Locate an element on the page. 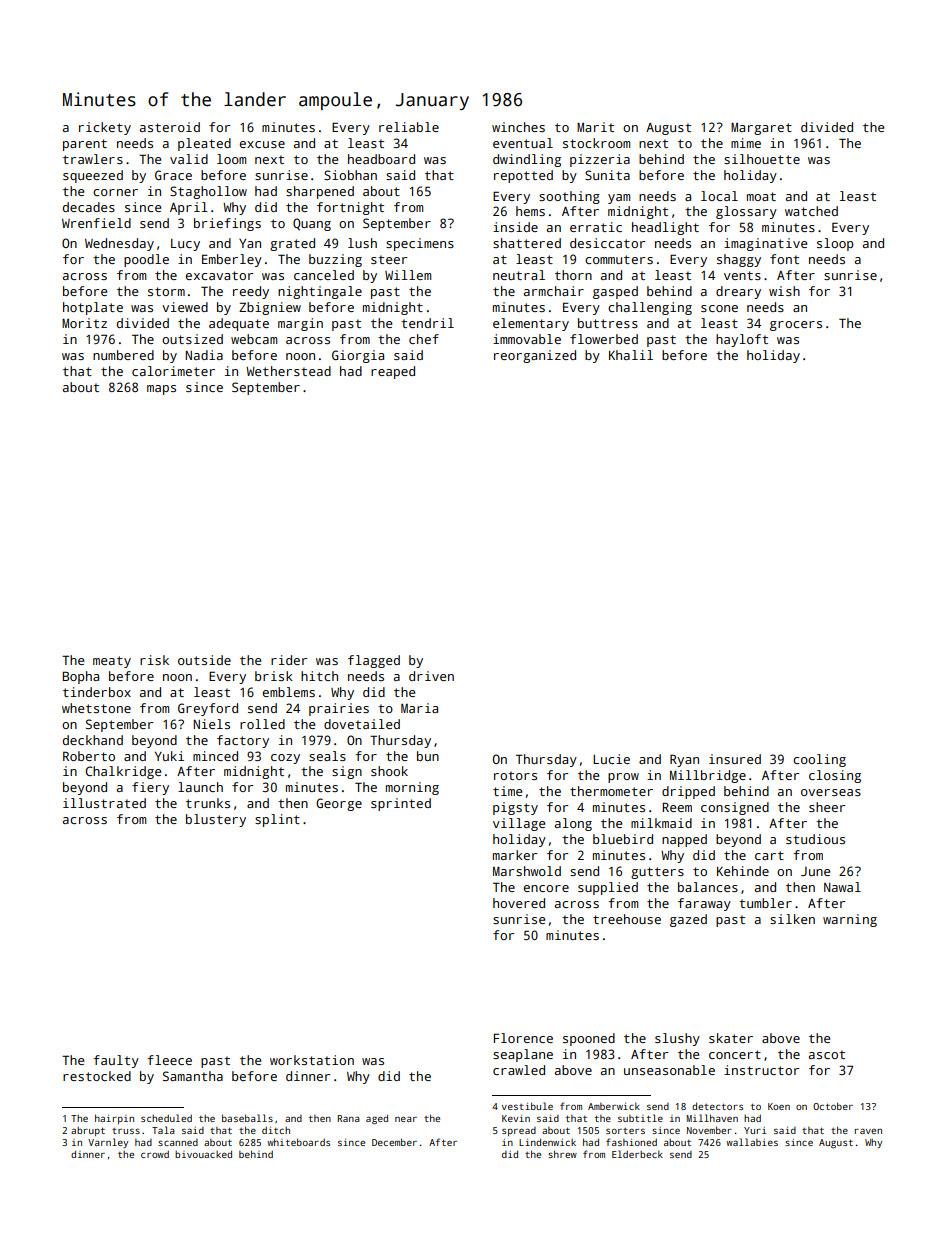 The width and height of the document is (952, 1233). hayloft is located at coordinates (742, 340).
